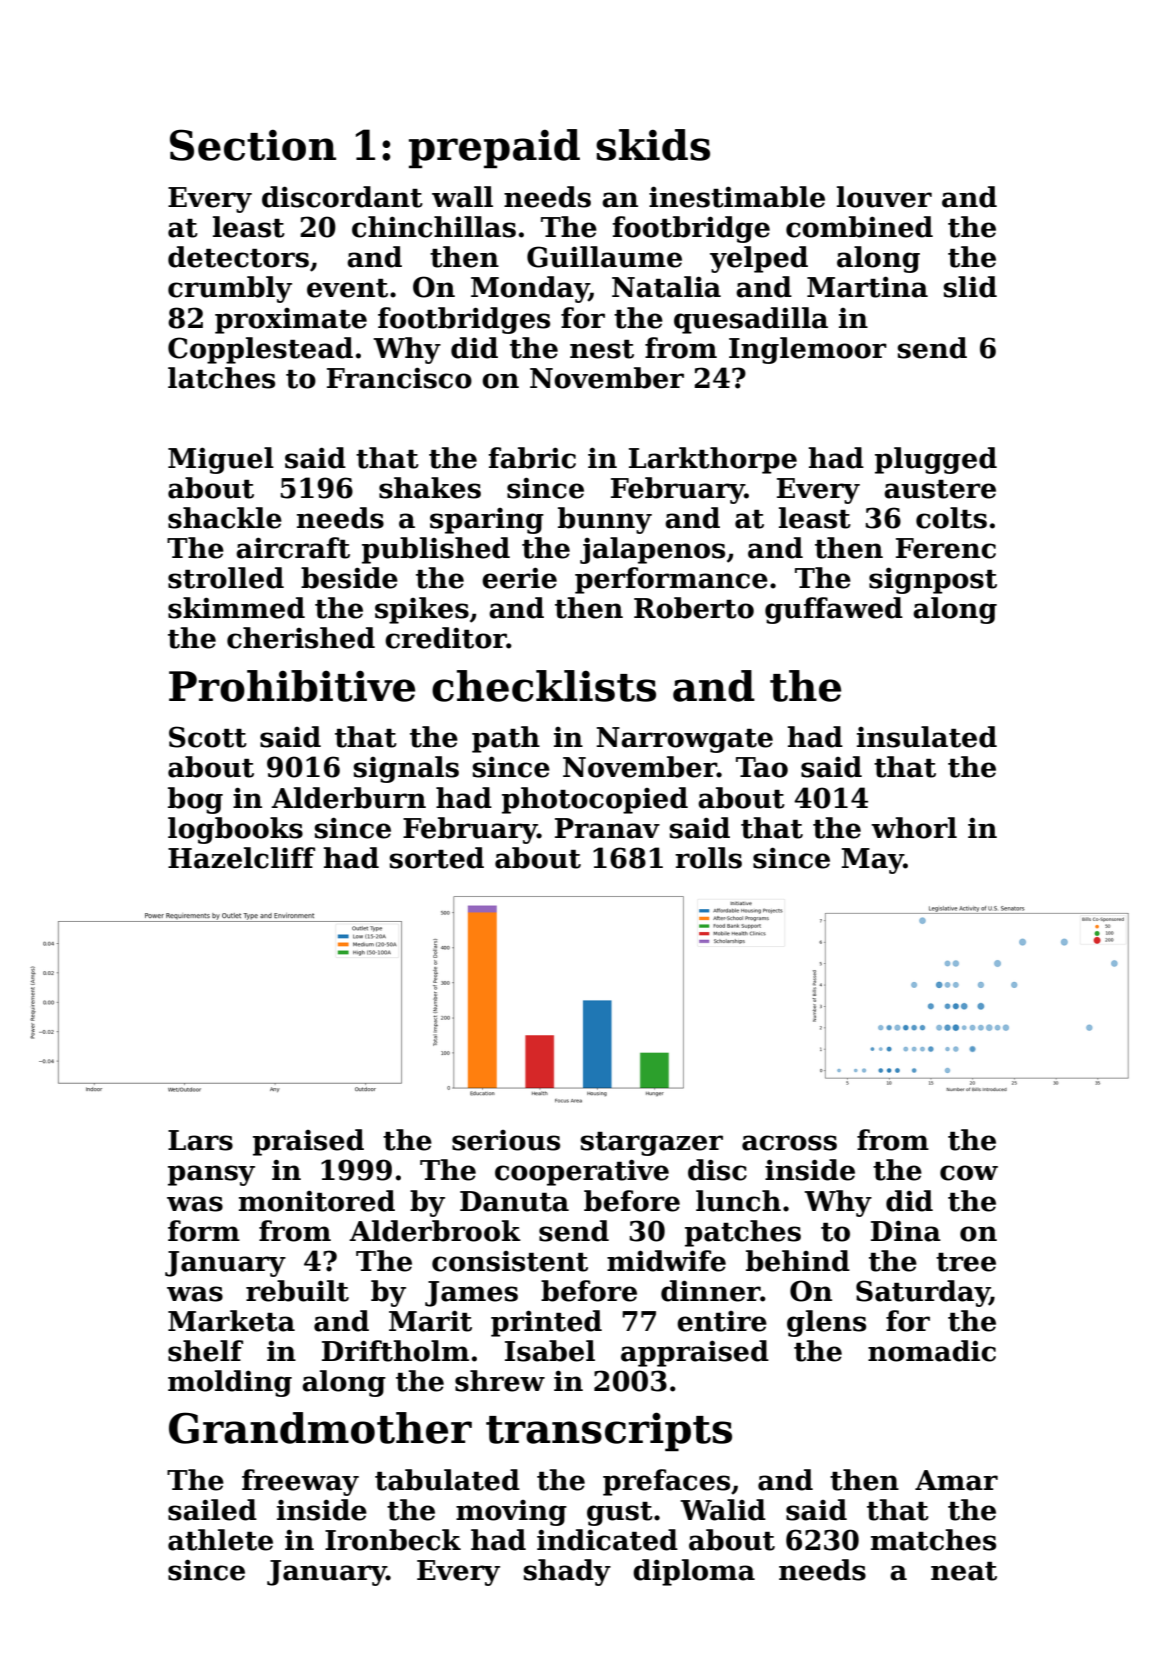  I want to click on skids, so click(653, 145).
